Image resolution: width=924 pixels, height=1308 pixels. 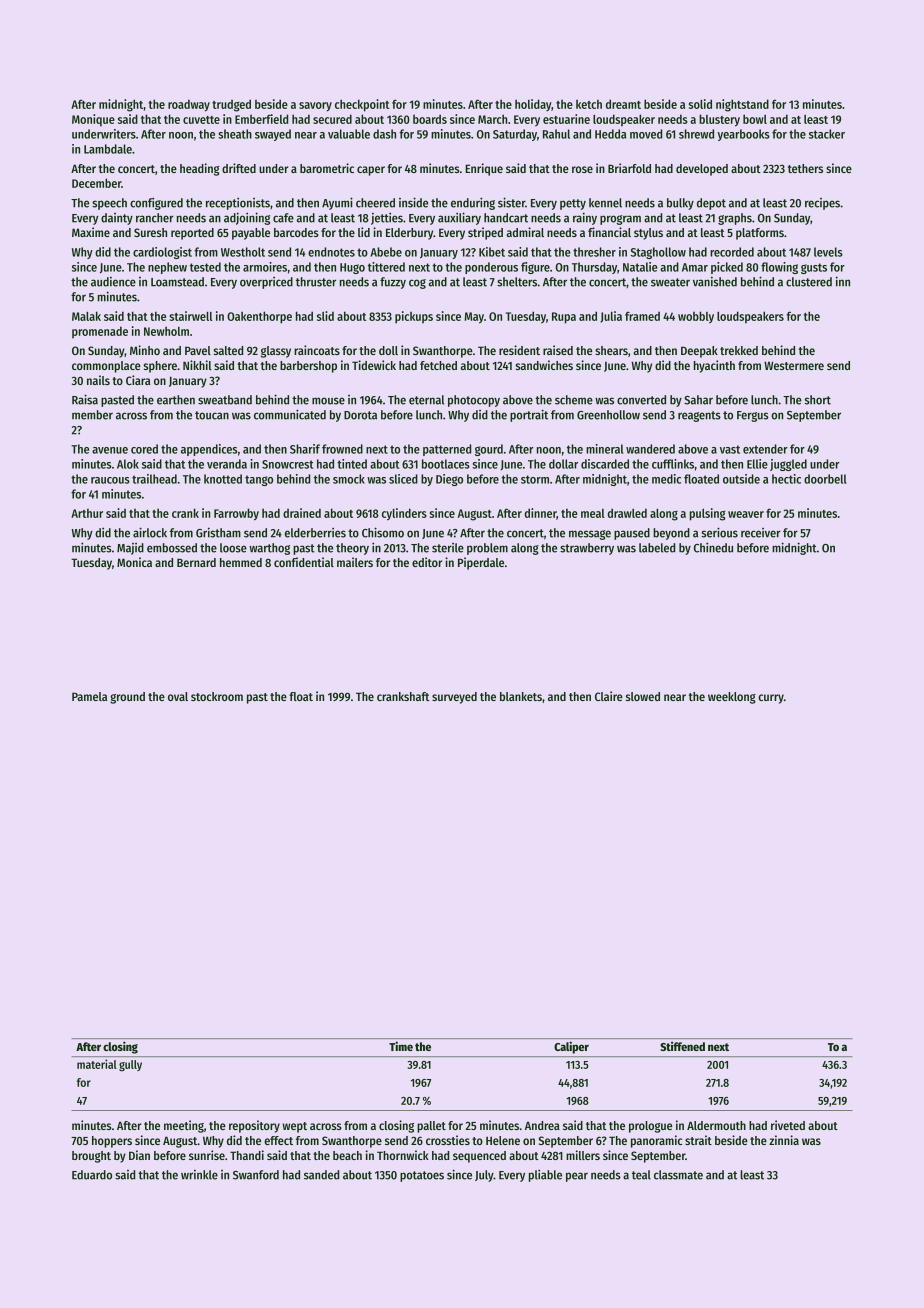 I want to click on Arthur, so click(x=87, y=513).
